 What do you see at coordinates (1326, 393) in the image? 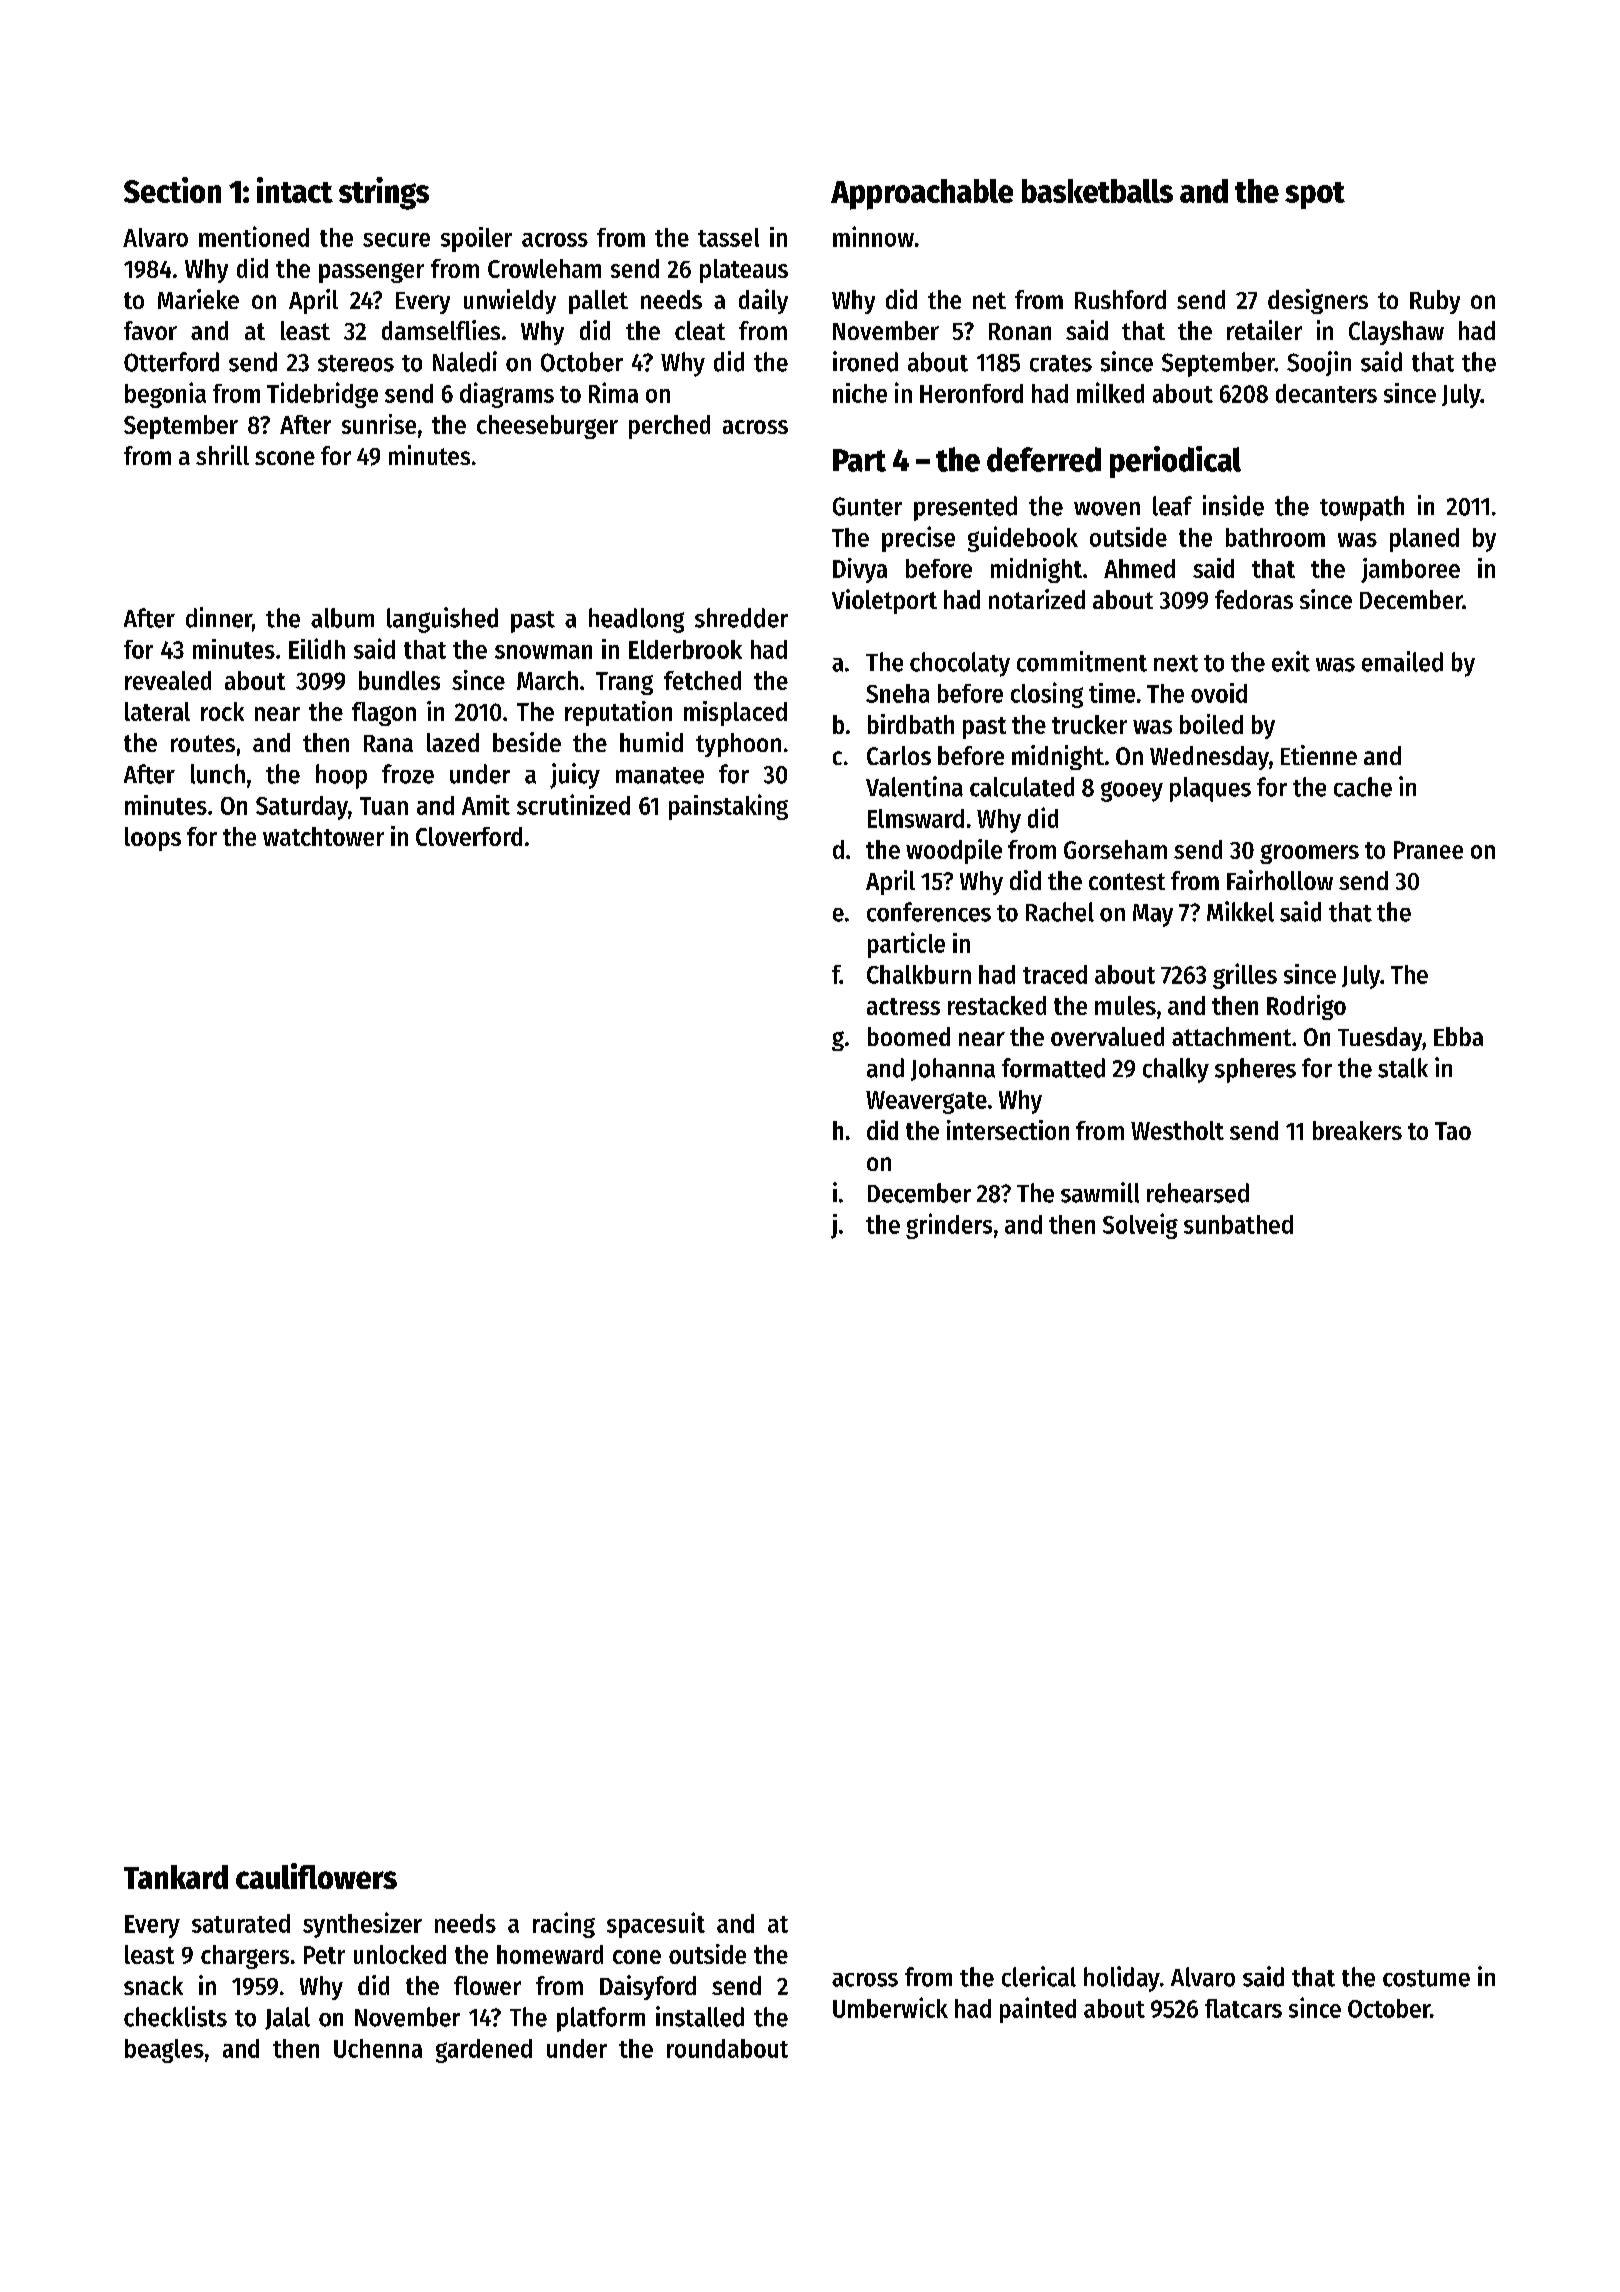
I see `decanters` at bounding box center [1326, 393].
